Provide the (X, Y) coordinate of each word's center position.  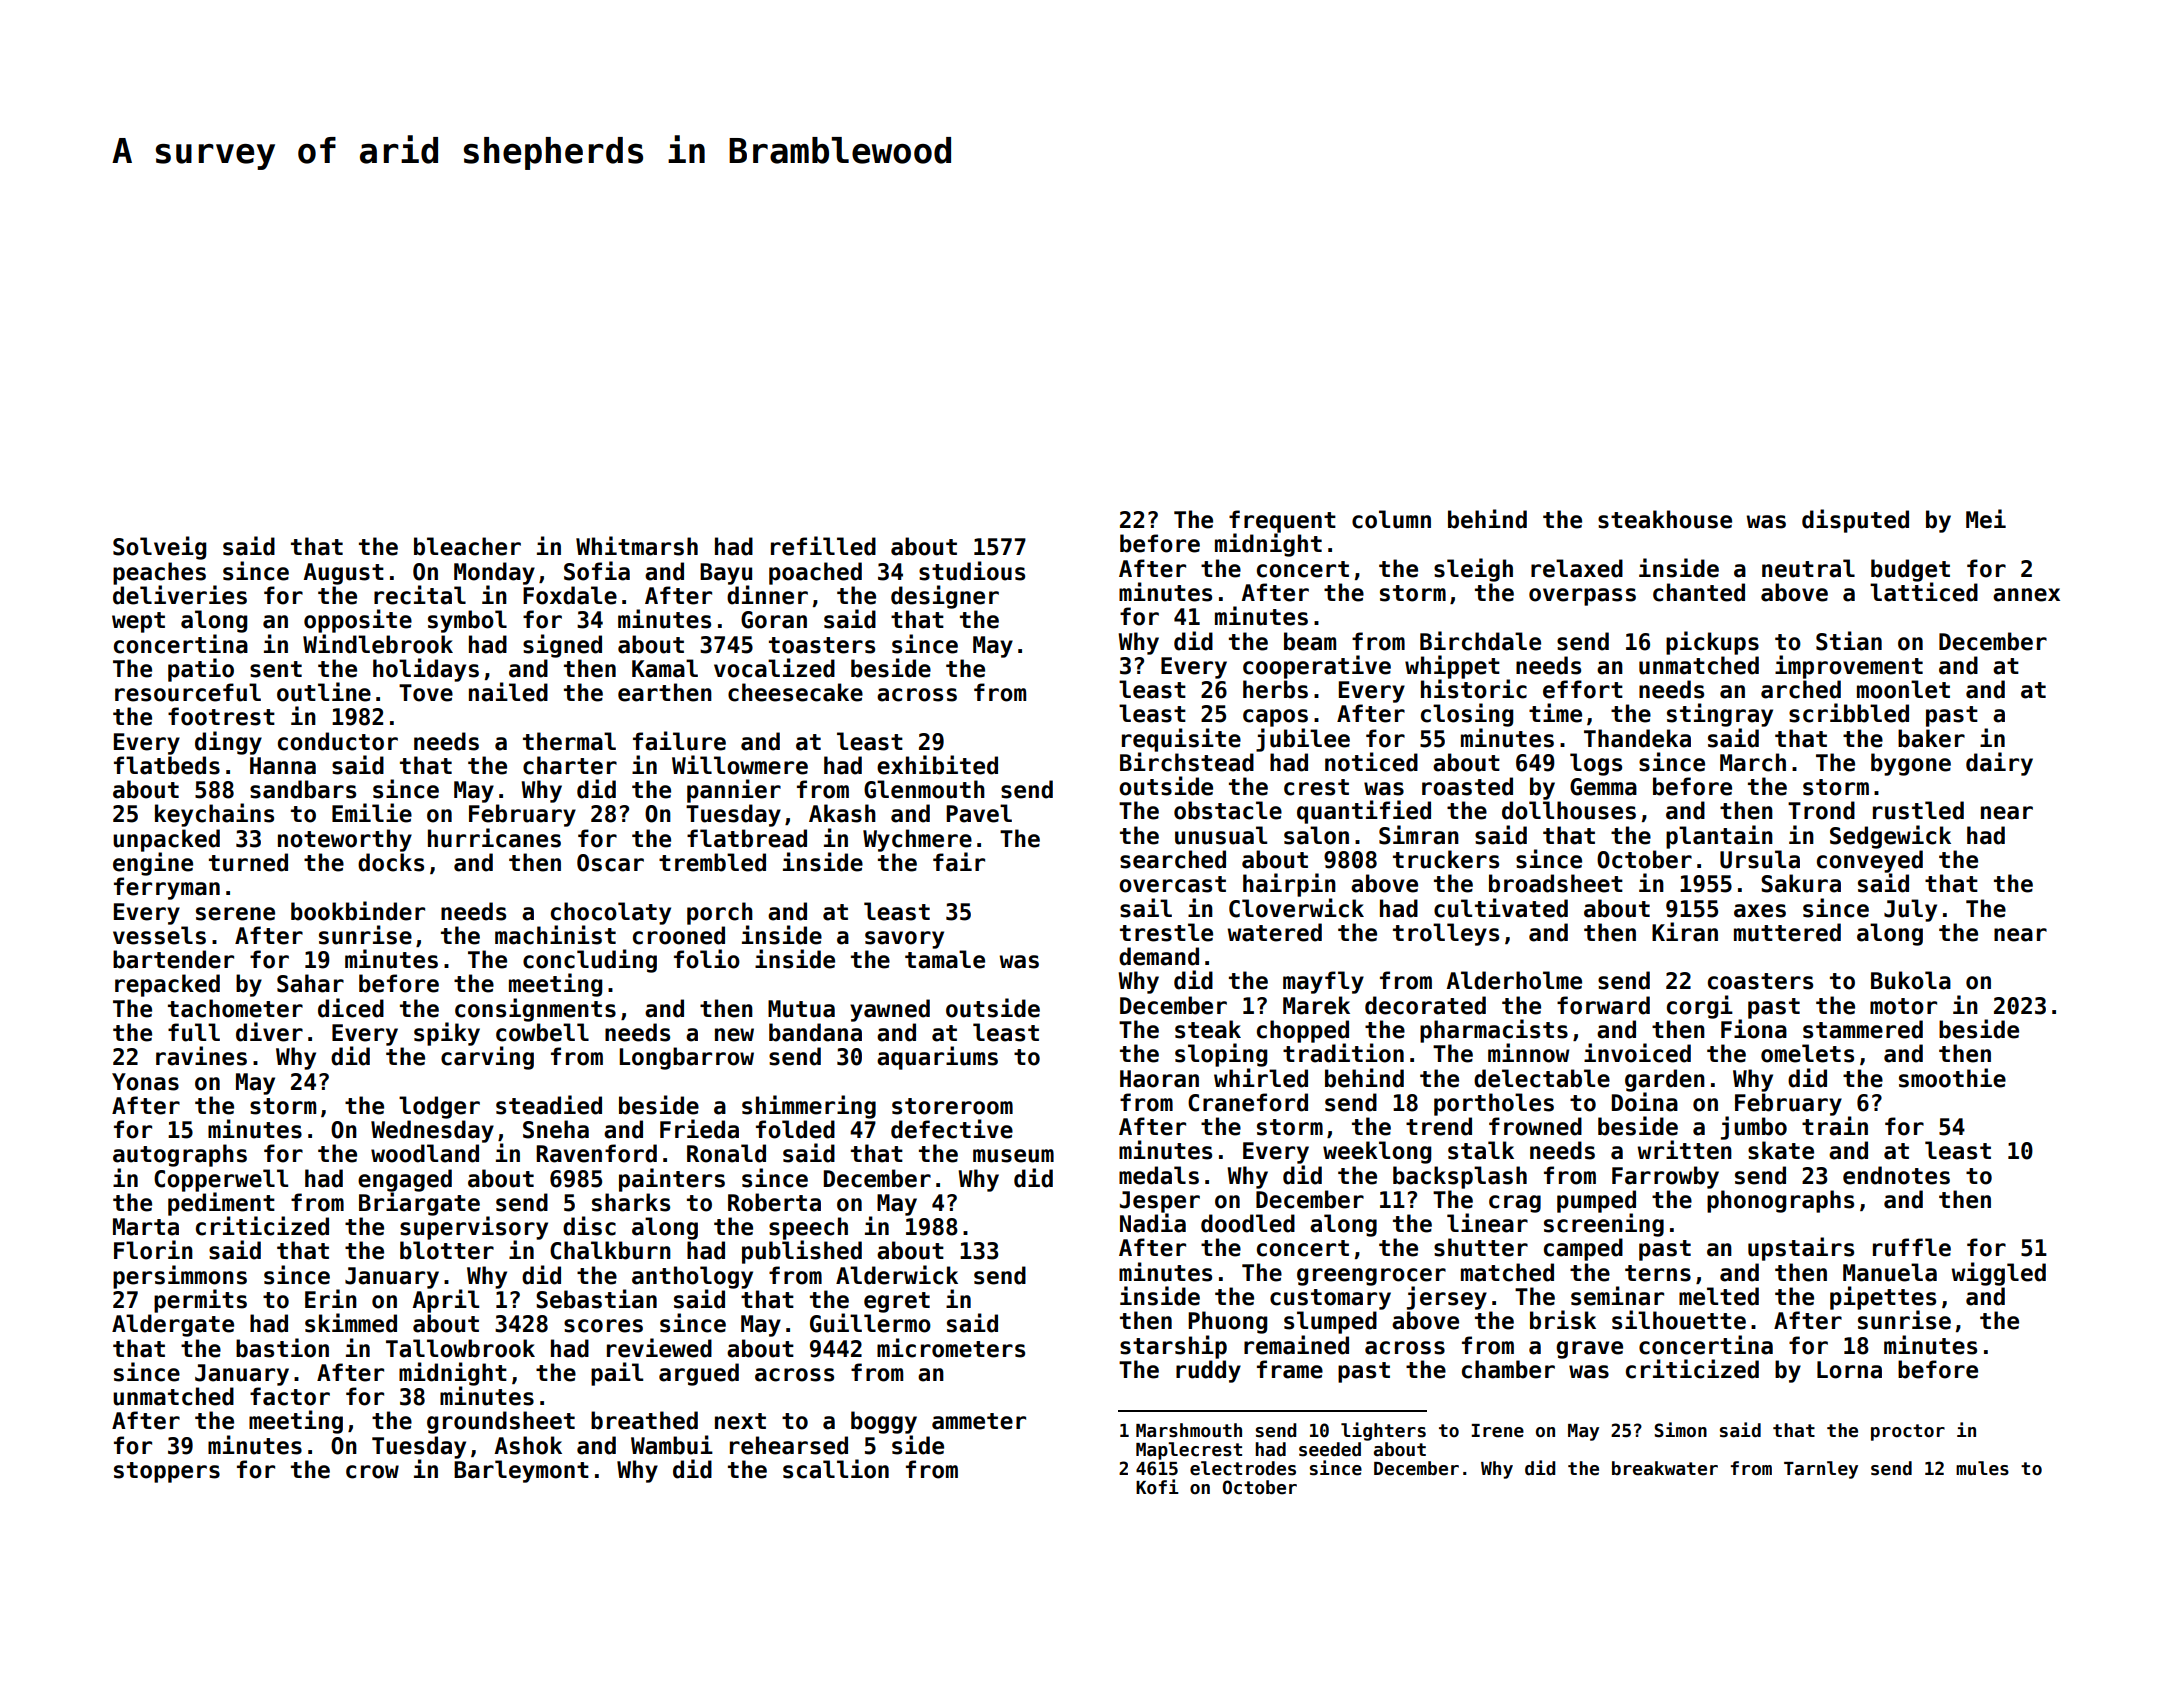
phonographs (1780, 1201)
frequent (1282, 521)
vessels (159, 935)
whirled (1261, 1078)
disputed (1855, 521)
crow (372, 1472)
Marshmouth (1189, 1430)
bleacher (467, 546)
